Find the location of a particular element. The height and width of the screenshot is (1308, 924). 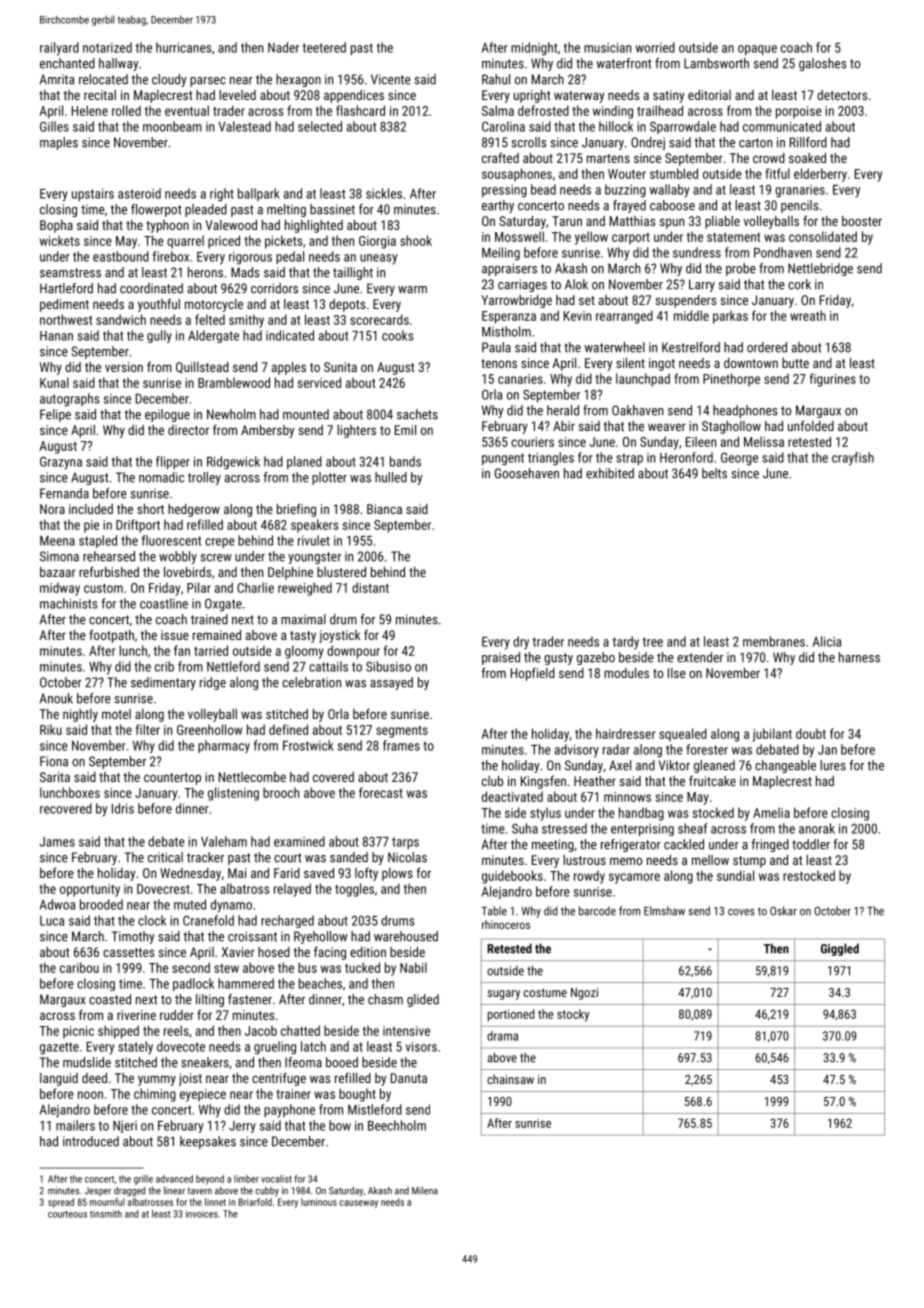

chainsaw is located at coordinates (510, 1079).
